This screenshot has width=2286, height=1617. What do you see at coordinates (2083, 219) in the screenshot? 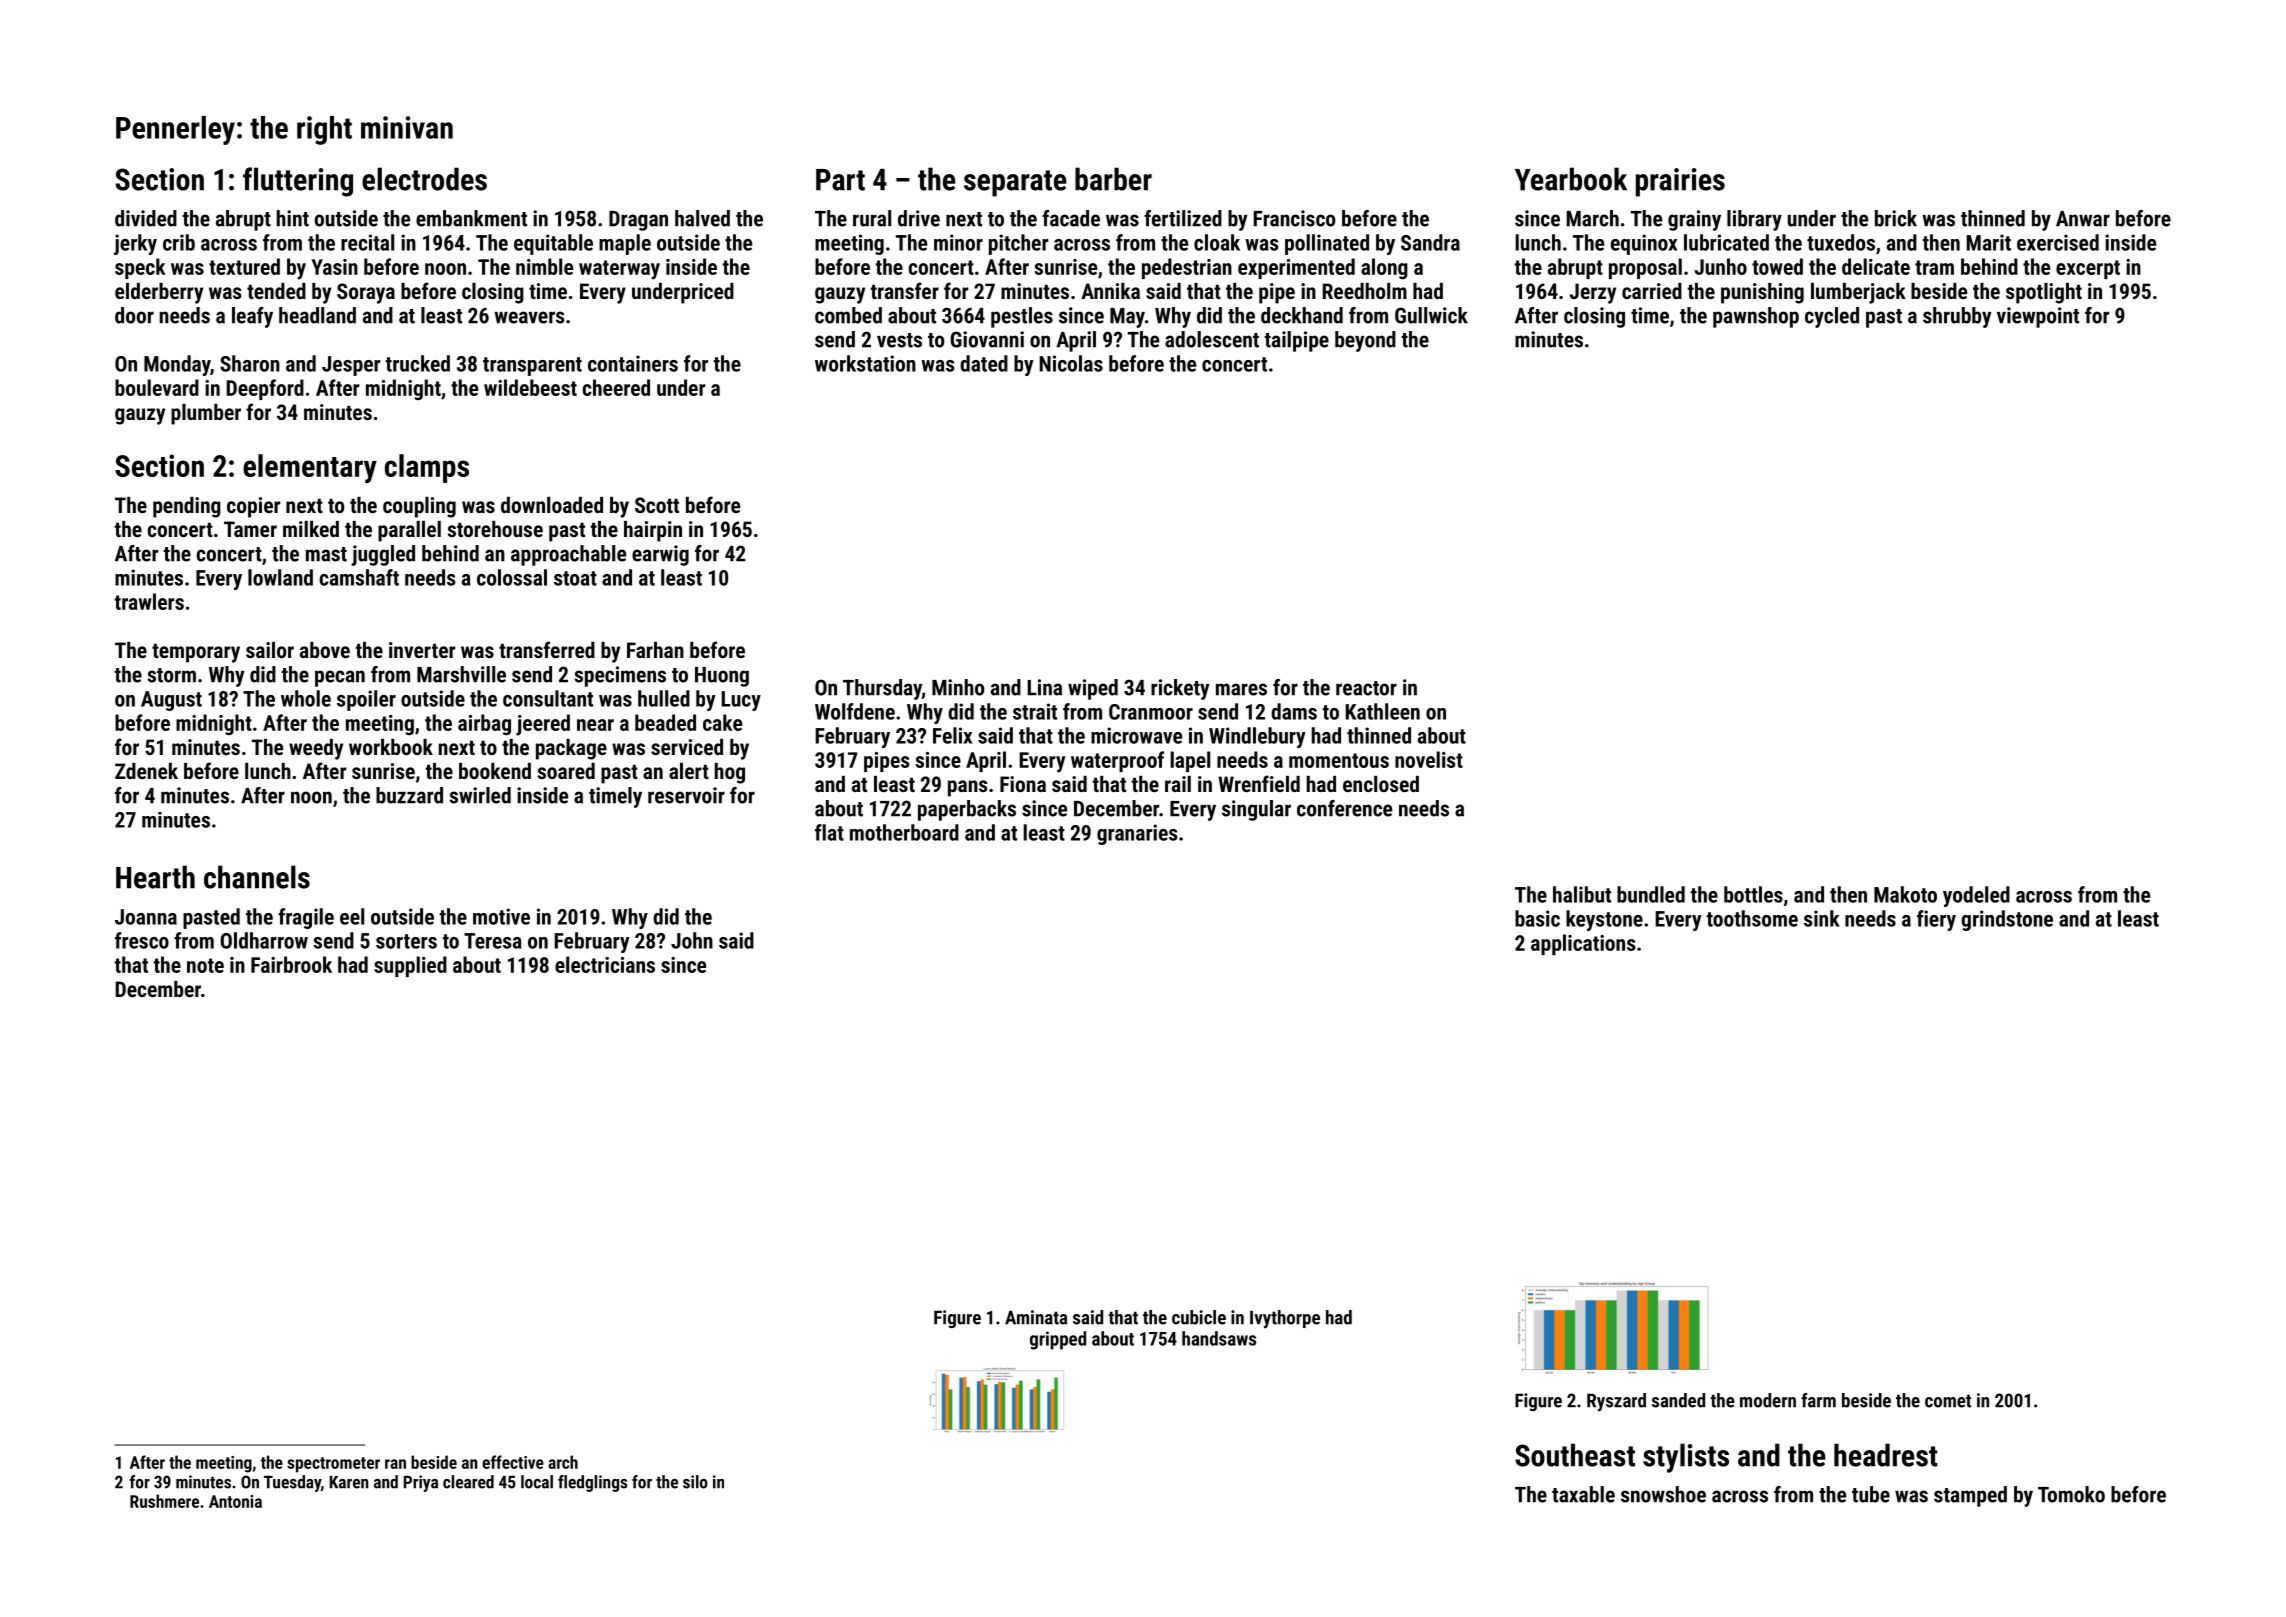
I see `Anwar` at bounding box center [2083, 219].
